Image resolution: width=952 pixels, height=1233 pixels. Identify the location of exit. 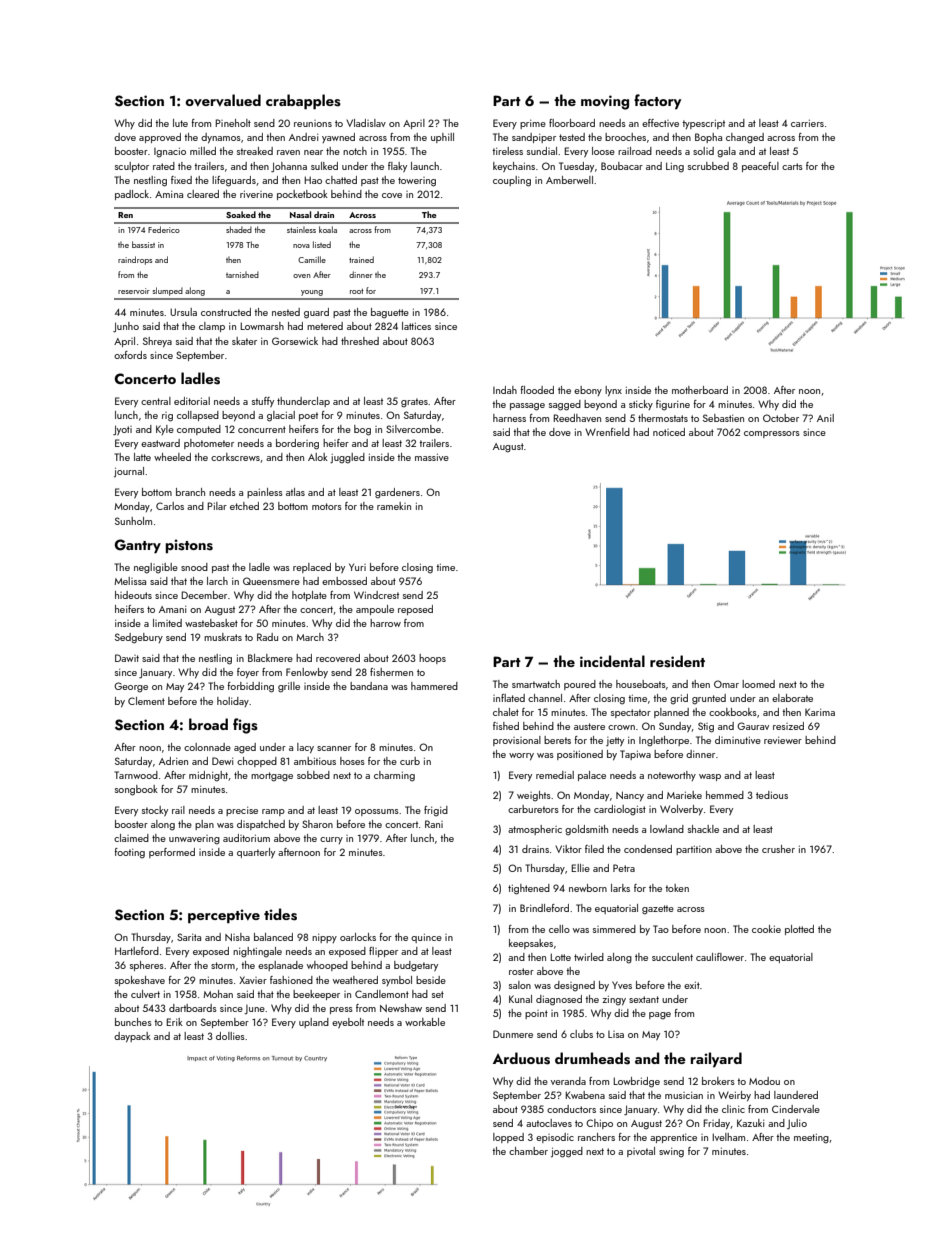
(692, 985).
